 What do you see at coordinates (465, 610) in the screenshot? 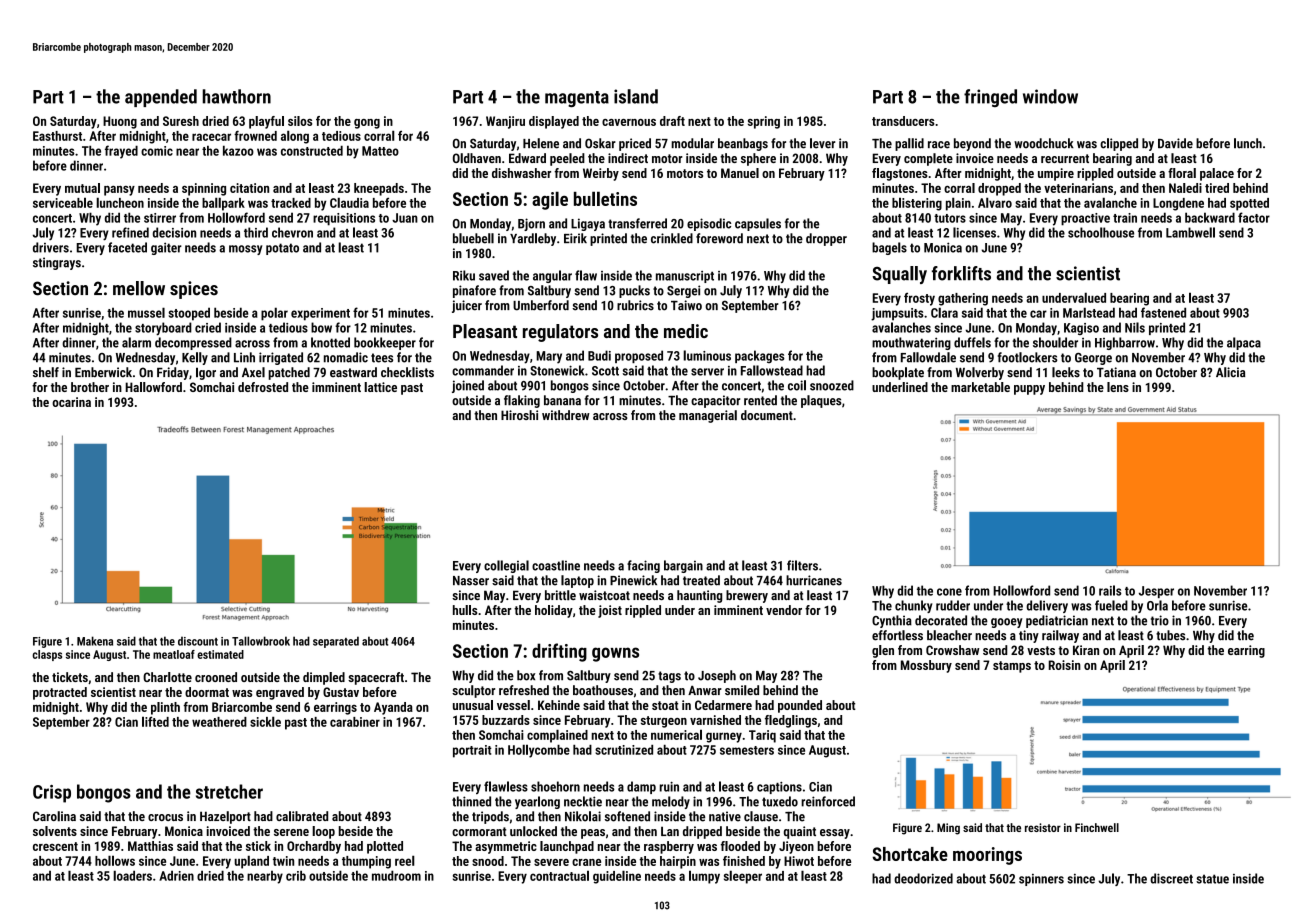
I see `hulls` at bounding box center [465, 610].
